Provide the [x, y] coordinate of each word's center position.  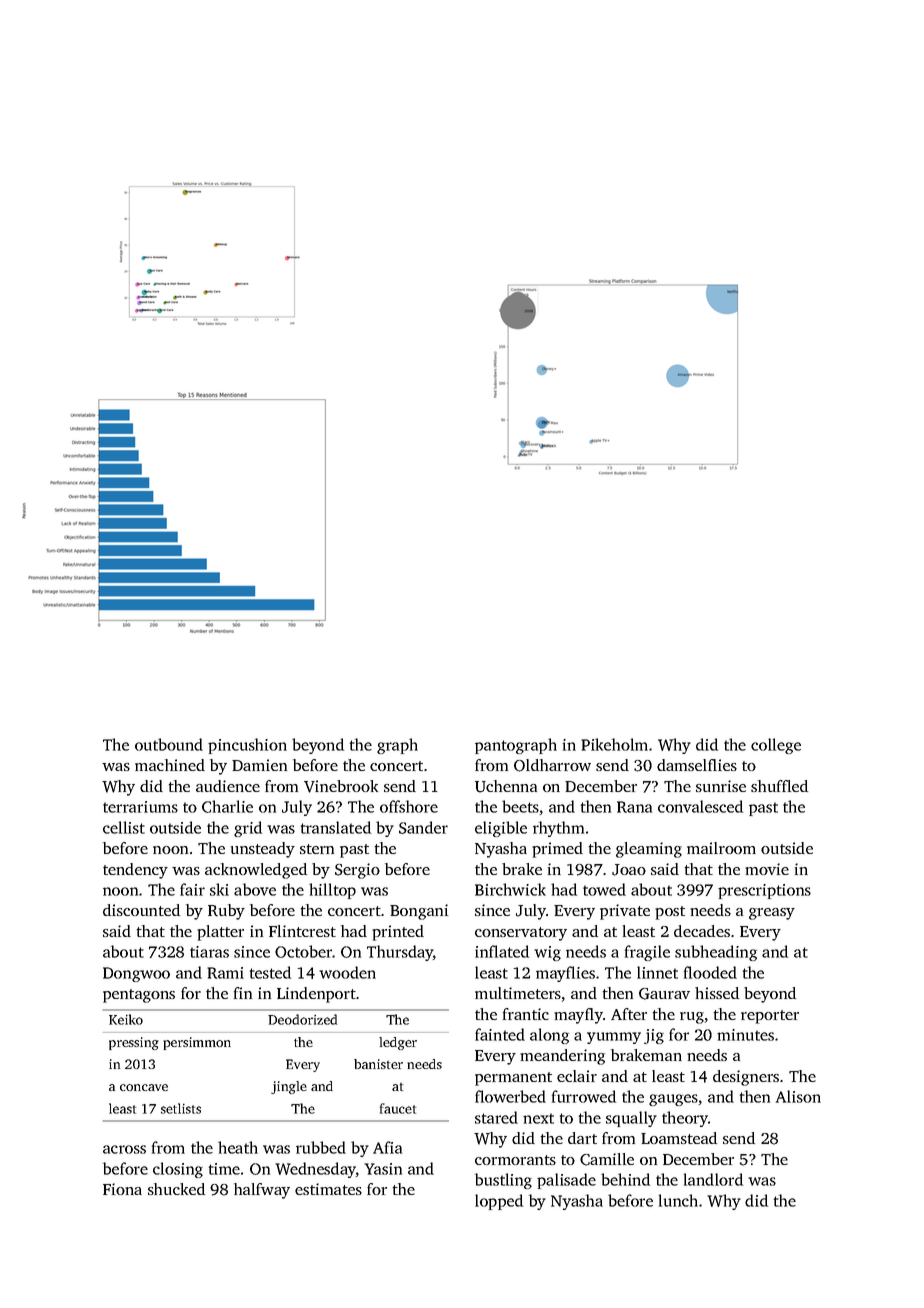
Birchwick [510, 889]
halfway [262, 1191]
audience [228, 786]
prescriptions [764, 891]
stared [496, 1117]
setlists [181, 1108]
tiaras [209, 952]
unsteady [263, 850]
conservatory [521, 934]
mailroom [721, 848]
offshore [409, 806]
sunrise [721, 786]
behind [625, 1179]
